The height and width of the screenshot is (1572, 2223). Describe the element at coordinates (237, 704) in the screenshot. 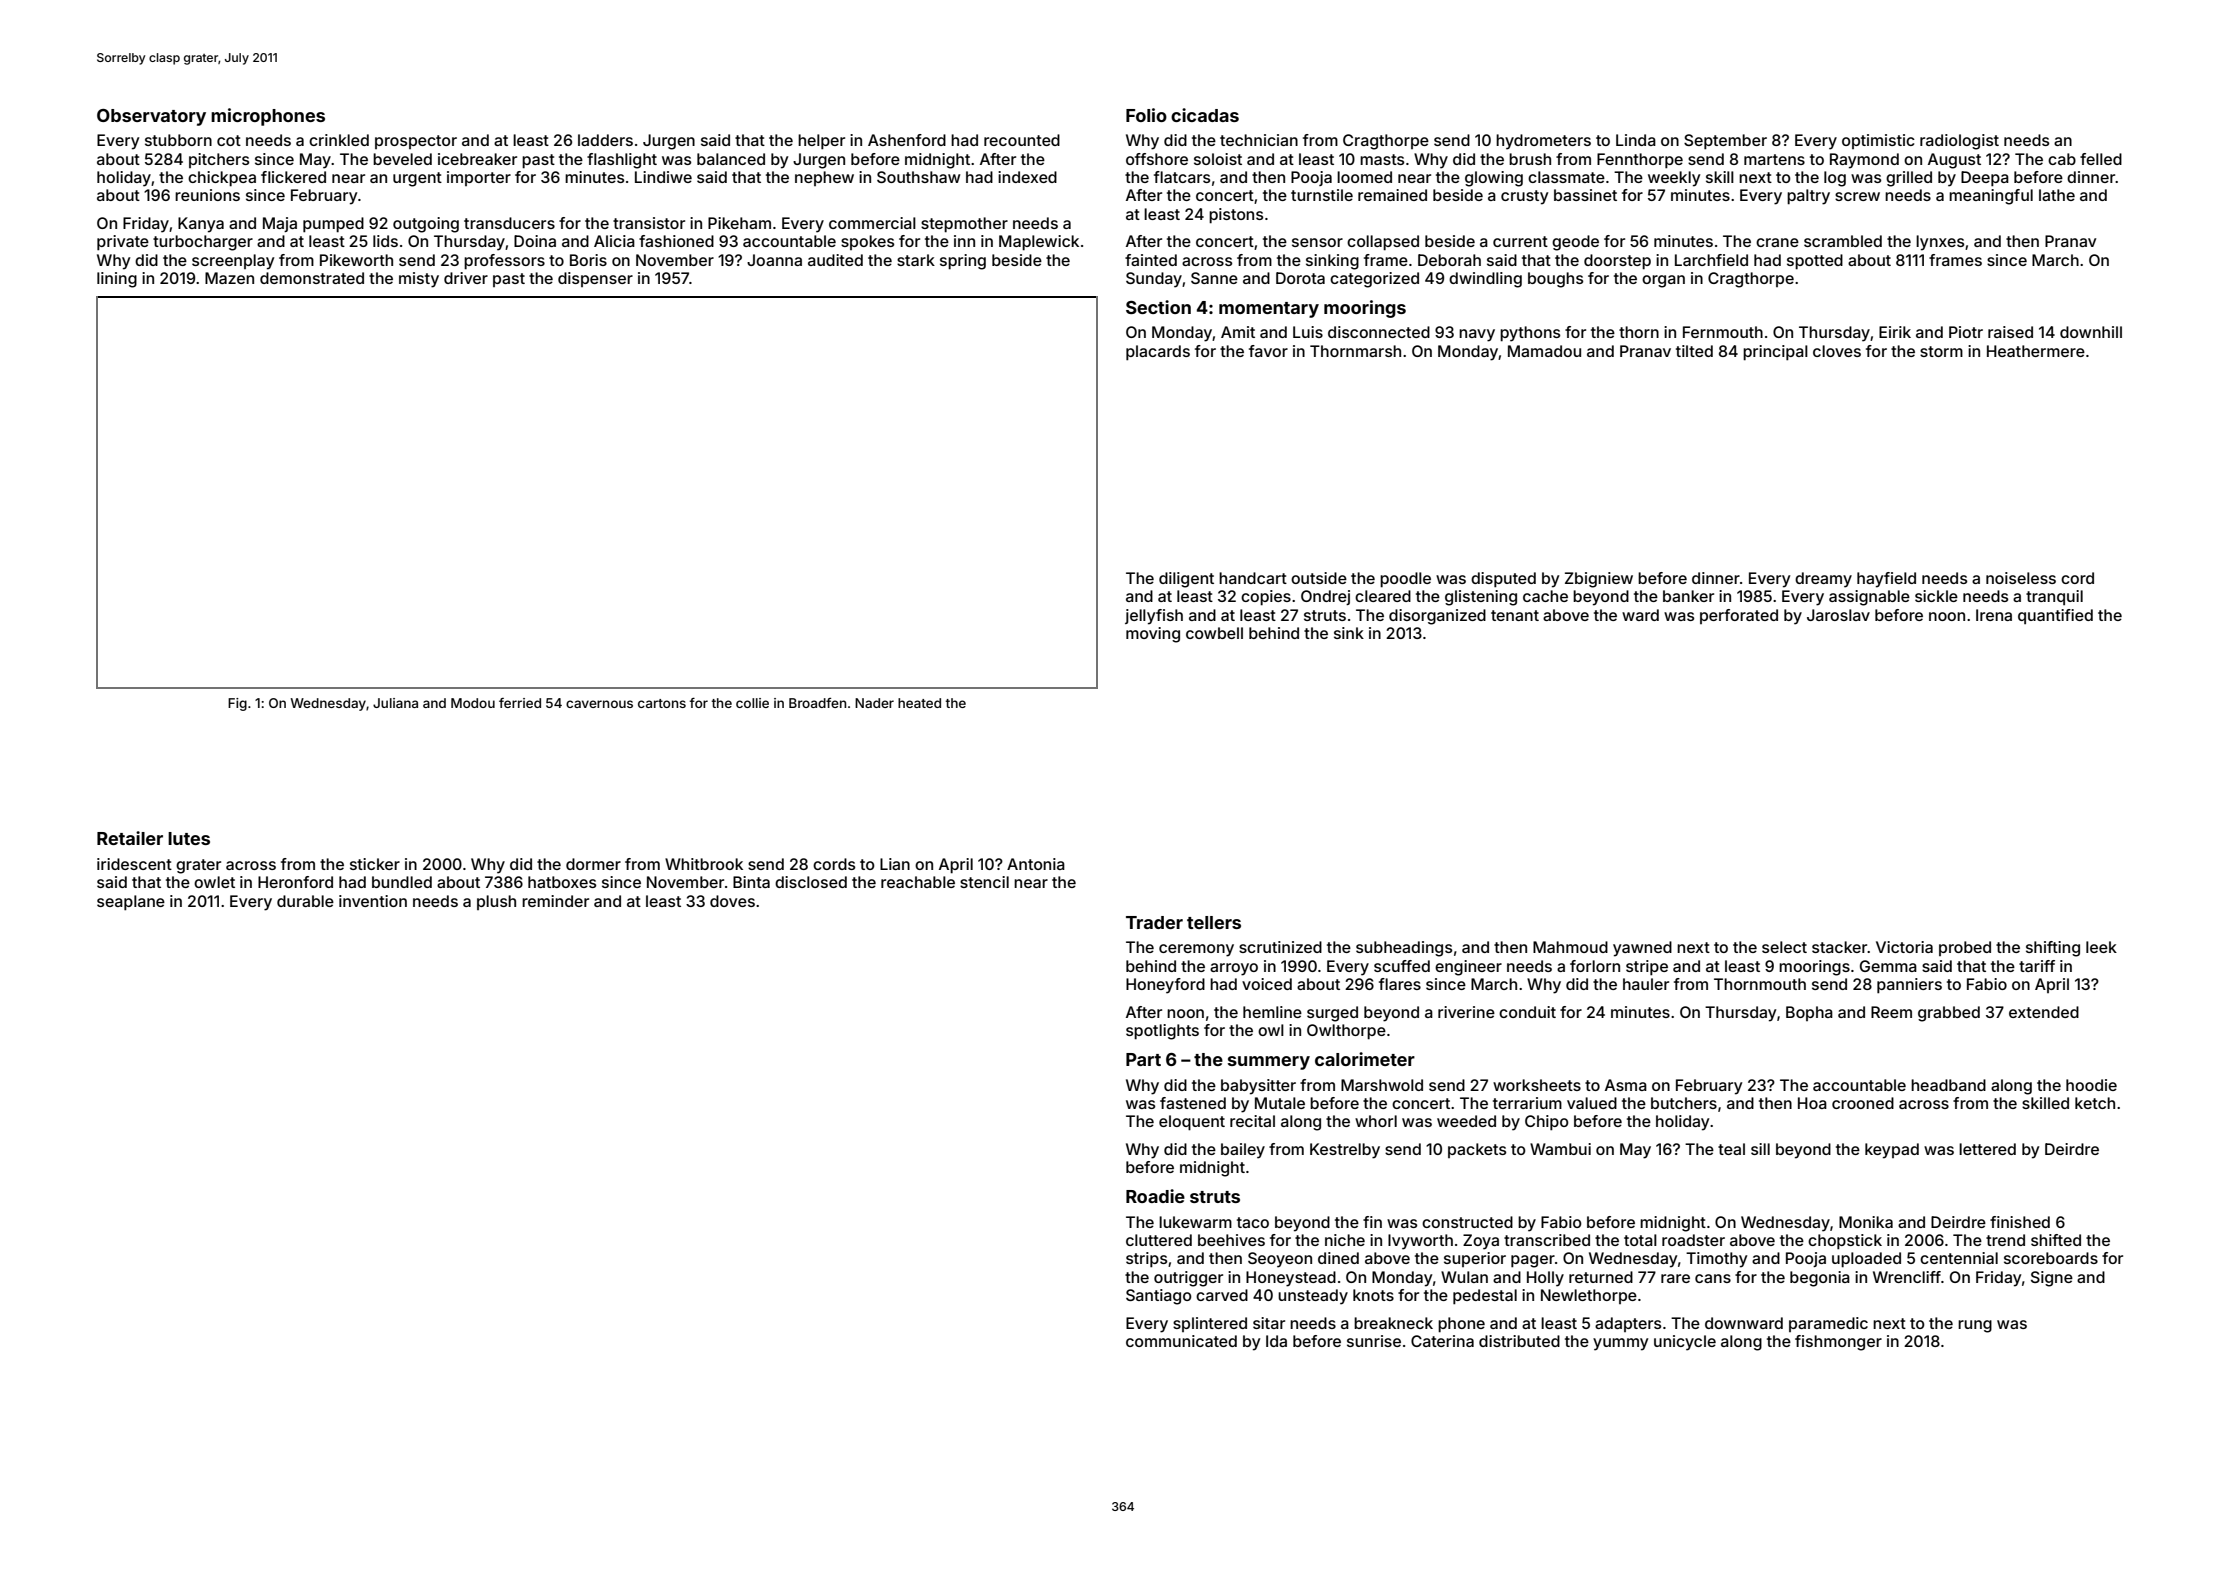

I see `Fig` at that location.
